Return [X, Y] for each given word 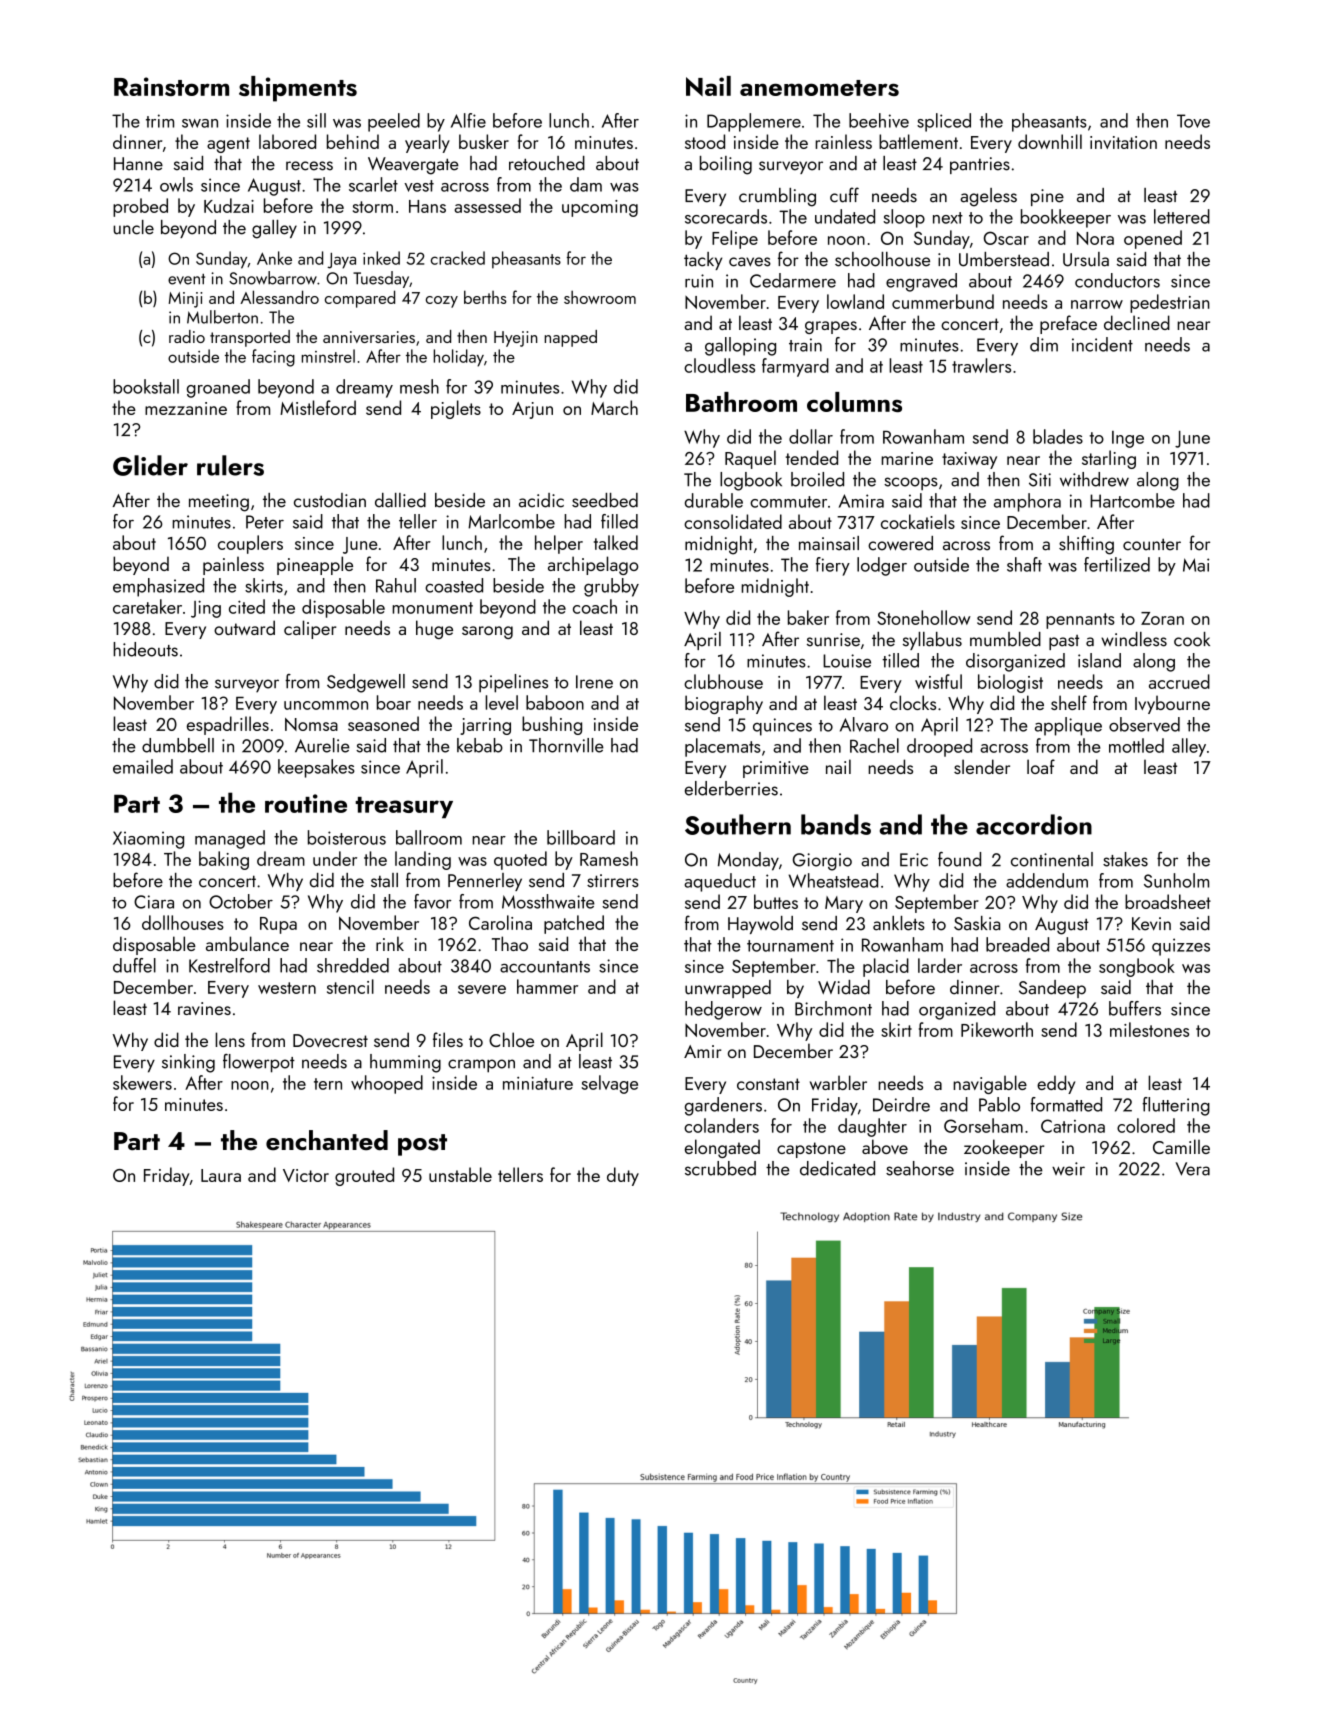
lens [230, 1039]
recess [309, 166]
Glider [150, 465]
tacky [703, 261]
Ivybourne [1172, 704]
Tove [1193, 121]
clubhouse [723, 681]
